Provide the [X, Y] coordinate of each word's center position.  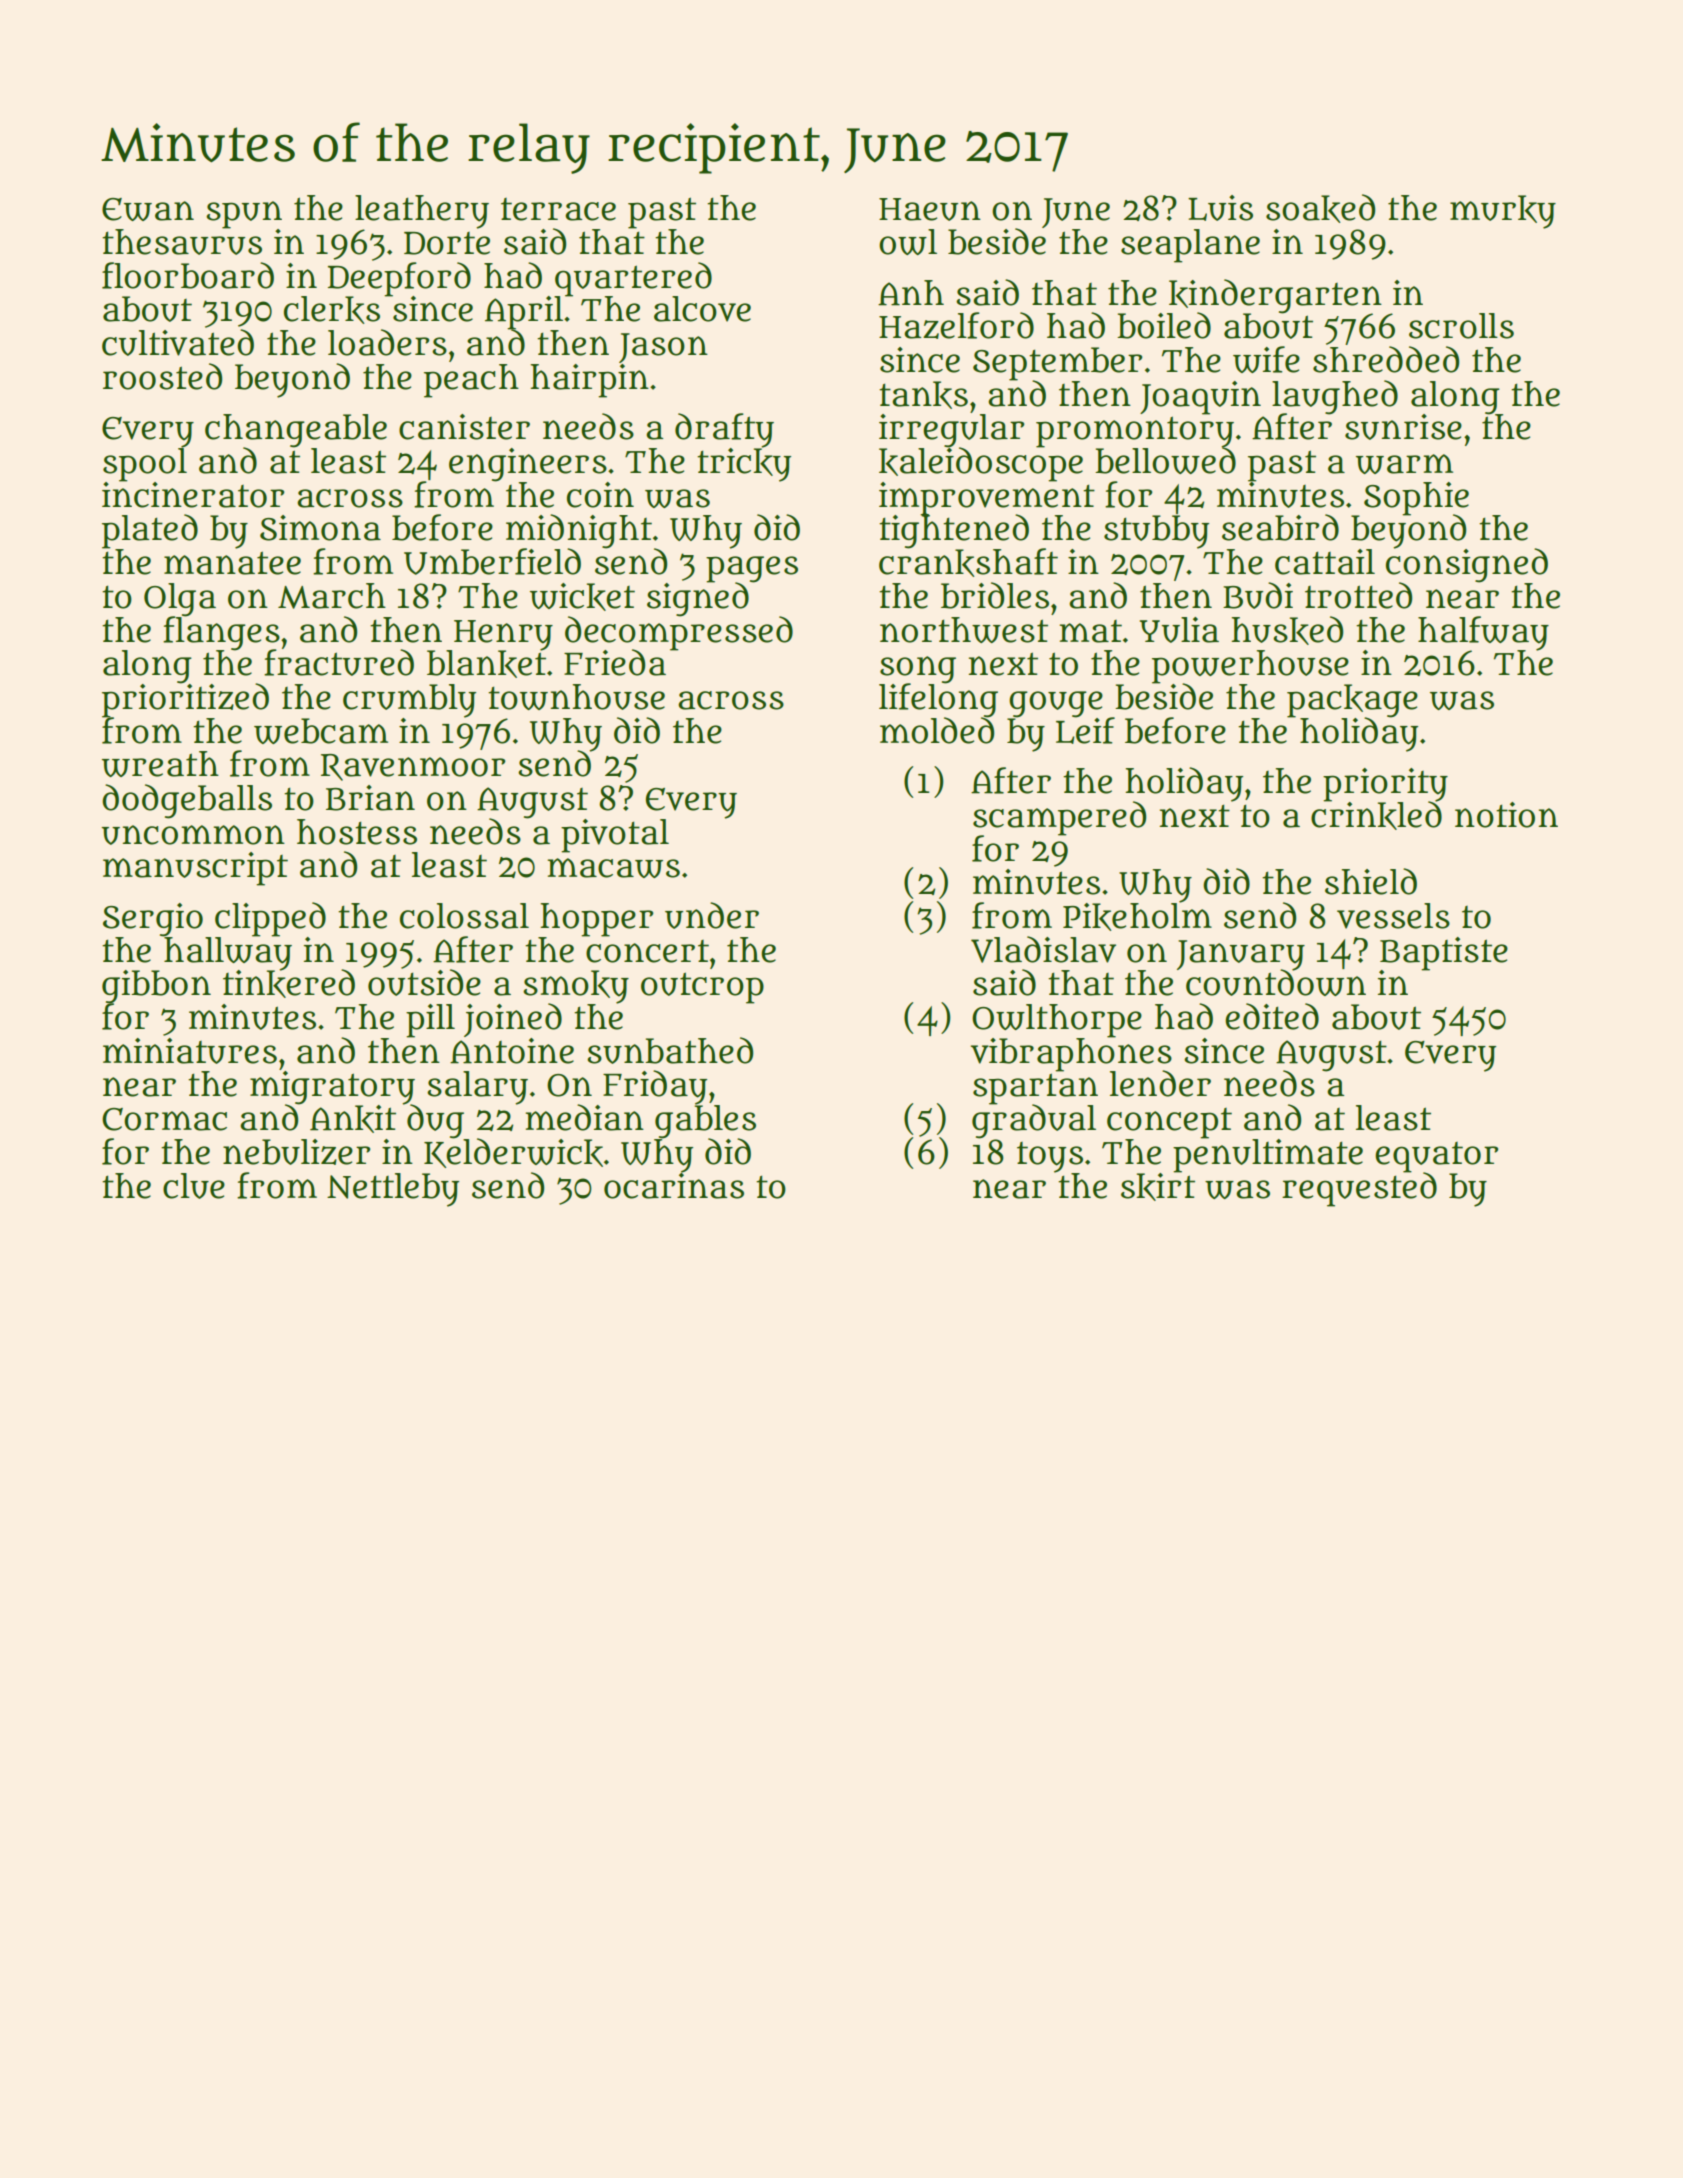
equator [1436, 1157]
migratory [332, 1088]
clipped [270, 919]
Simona [320, 528]
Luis [1220, 208]
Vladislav [1043, 949]
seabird [1280, 527]
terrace [558, 209]
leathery [422, 212]
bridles [995, 595]
